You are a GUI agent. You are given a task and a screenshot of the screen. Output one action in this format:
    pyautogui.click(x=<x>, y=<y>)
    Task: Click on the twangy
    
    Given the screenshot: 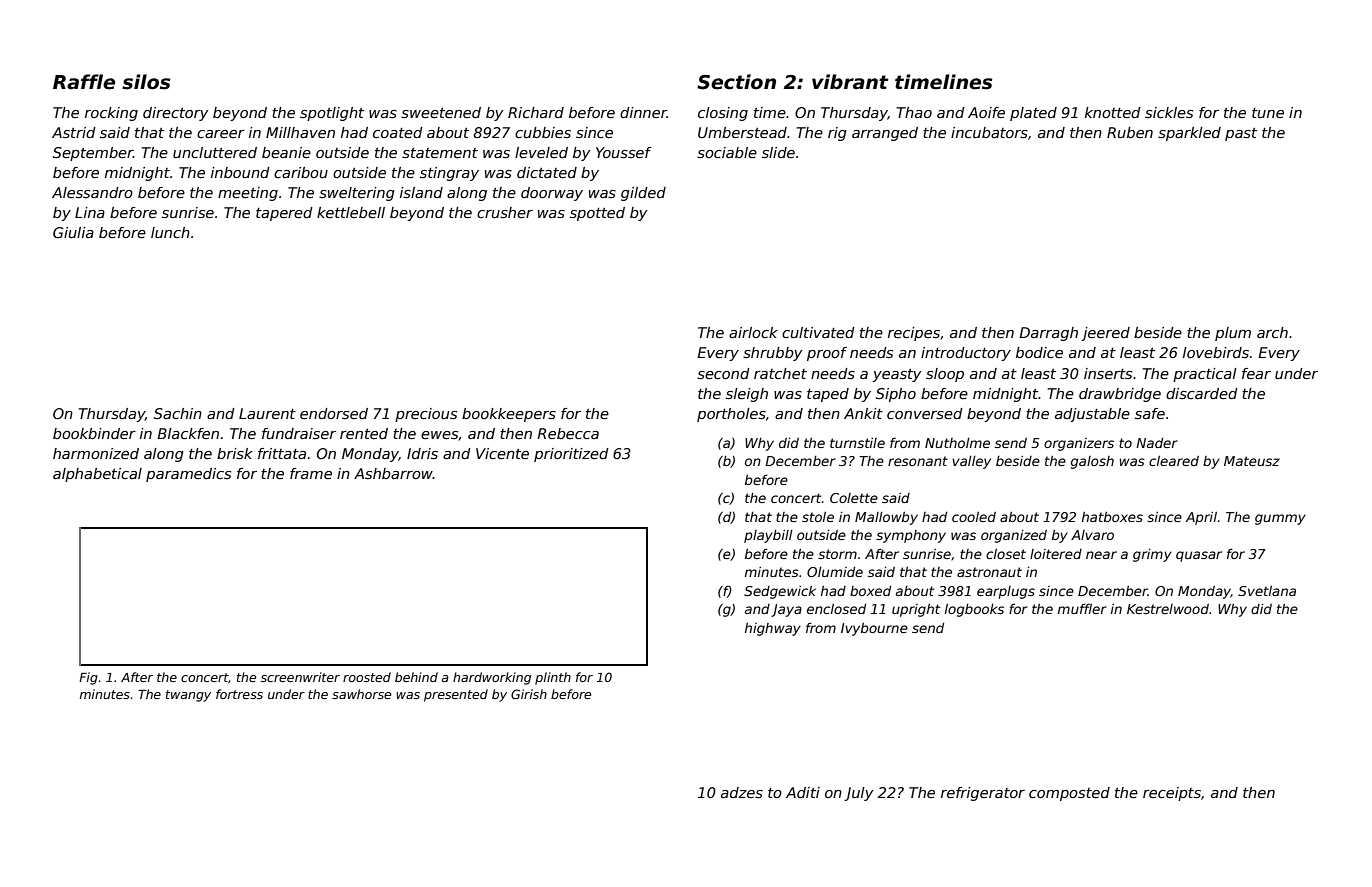 What is the action you would take?
    pyautogui.click(x=188, y=696)
